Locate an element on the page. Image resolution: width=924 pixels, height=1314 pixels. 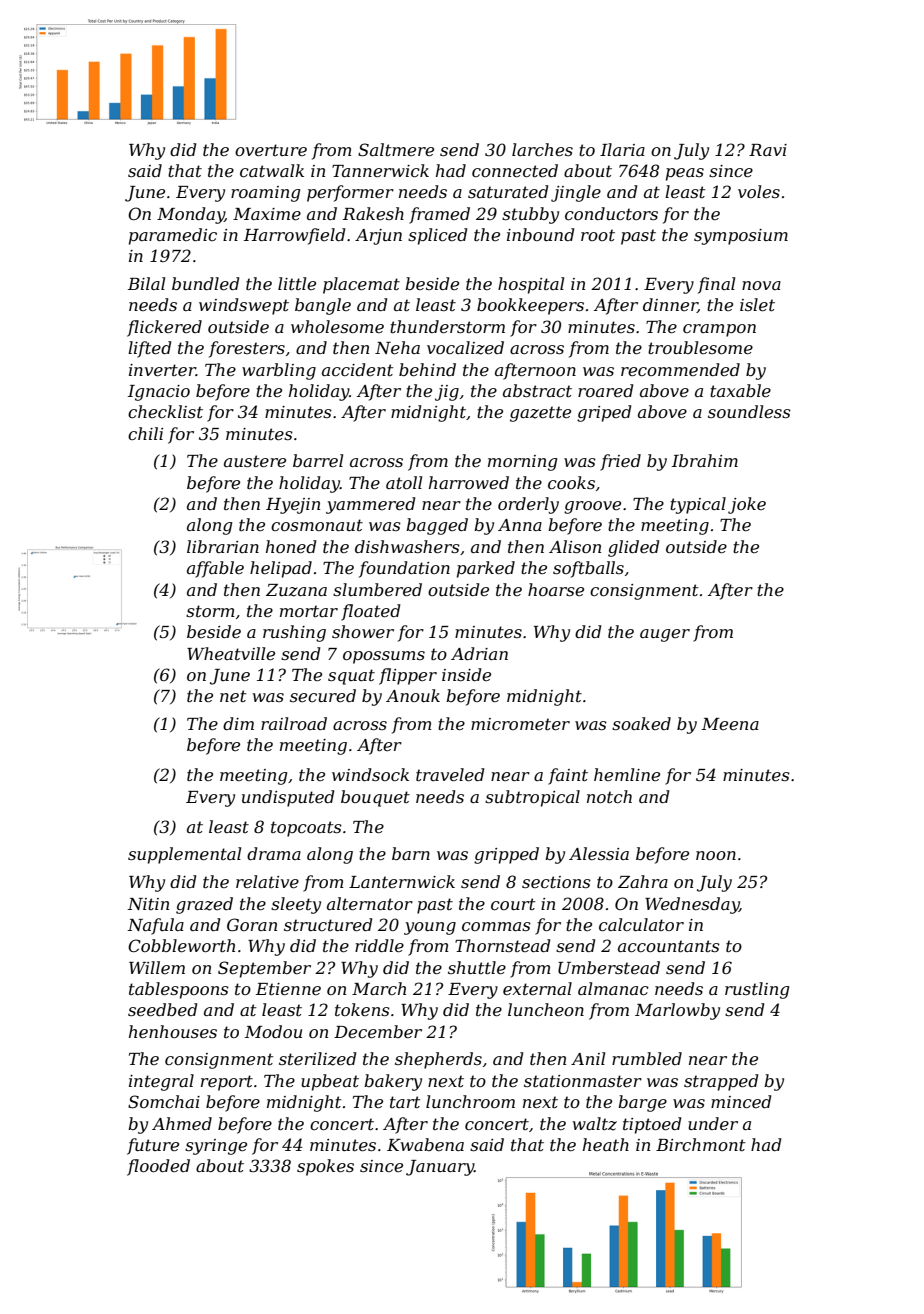
recommended is located at coordinates (680, 369).
